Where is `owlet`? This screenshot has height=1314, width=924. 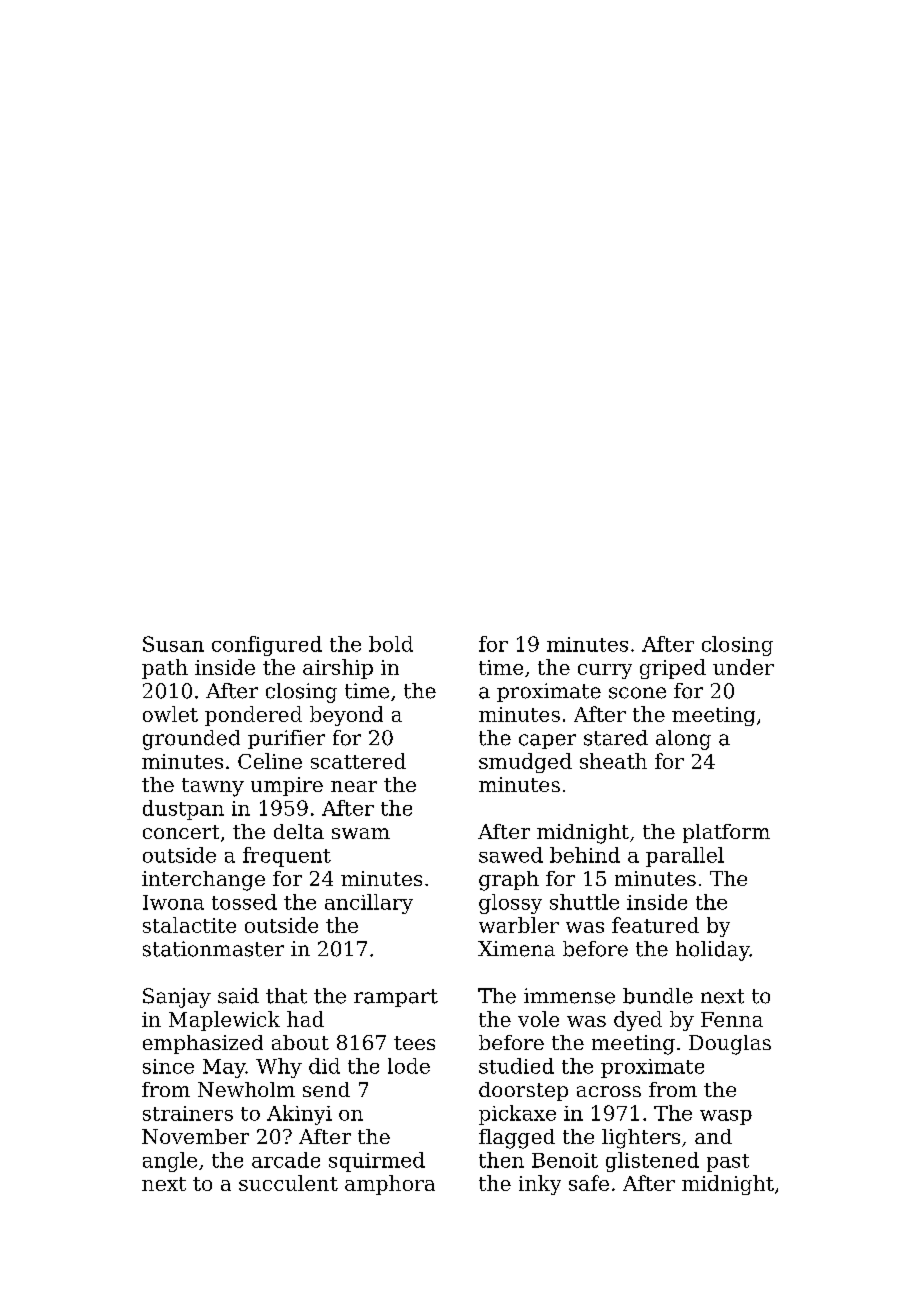 owlet is located at coordinates (170, 714).
